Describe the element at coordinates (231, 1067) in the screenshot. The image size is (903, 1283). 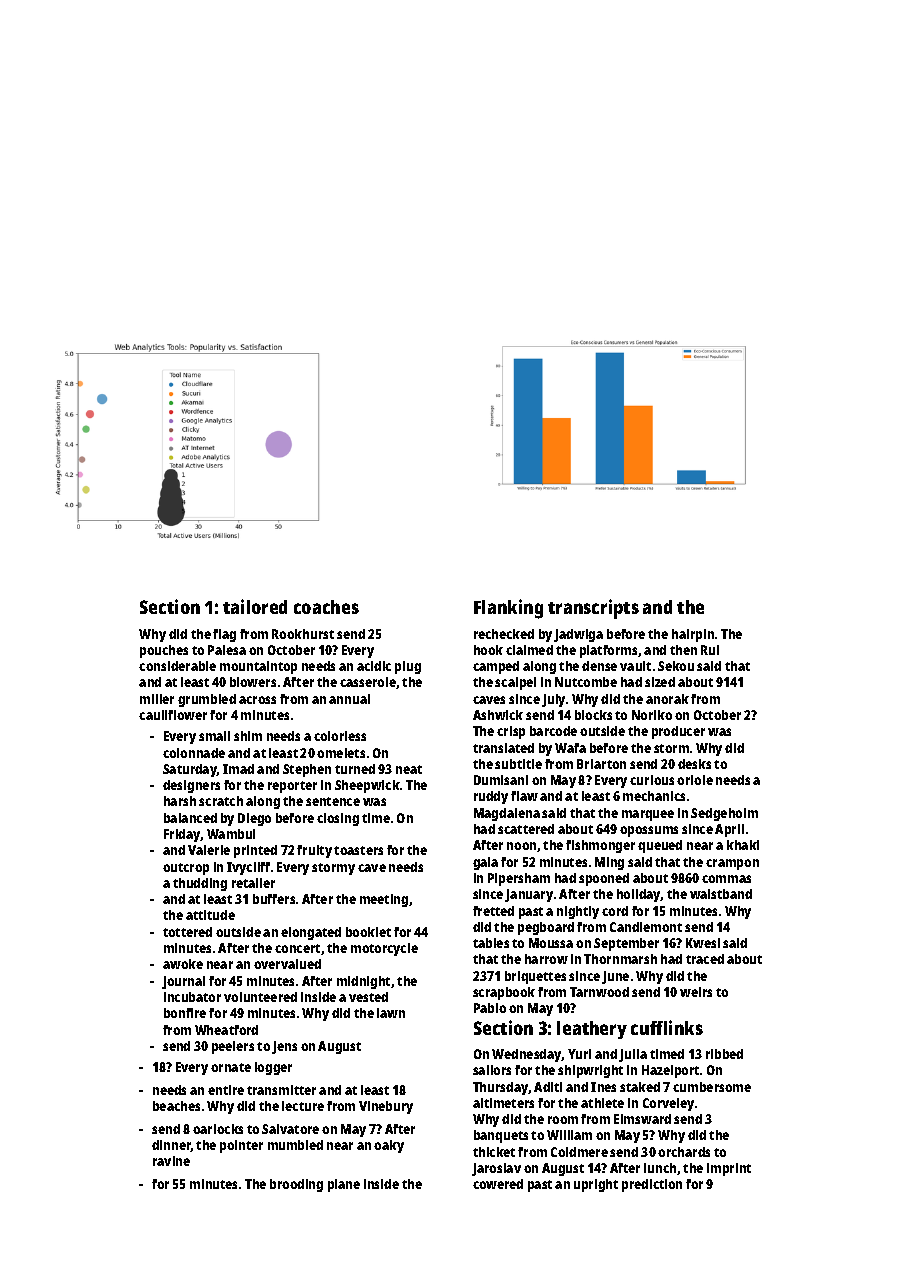
I see `ornate` at that location.
